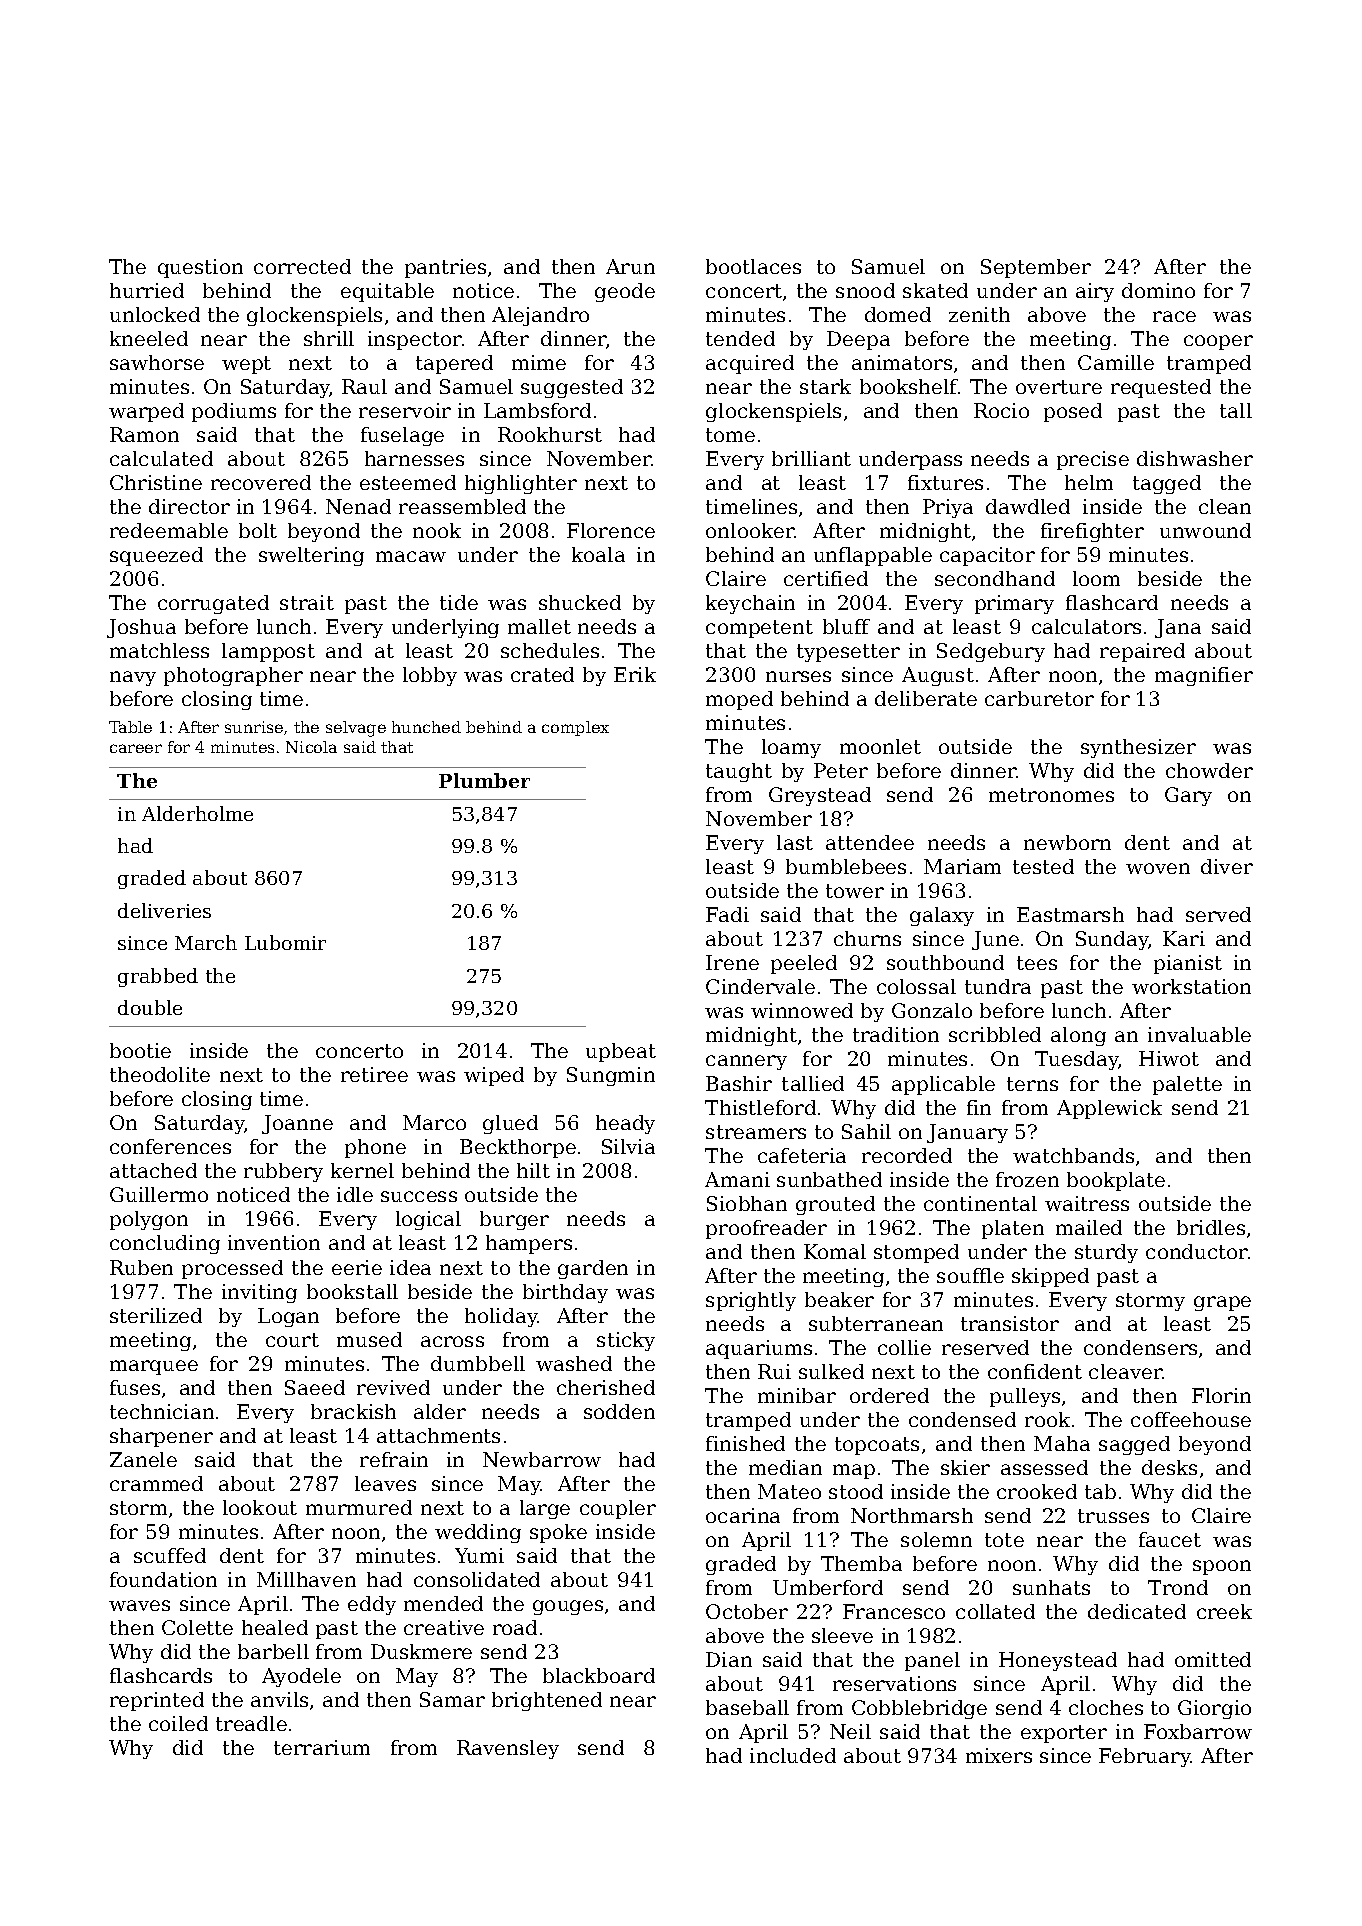  I want to click on Ravensley, so click(508, 1749).
